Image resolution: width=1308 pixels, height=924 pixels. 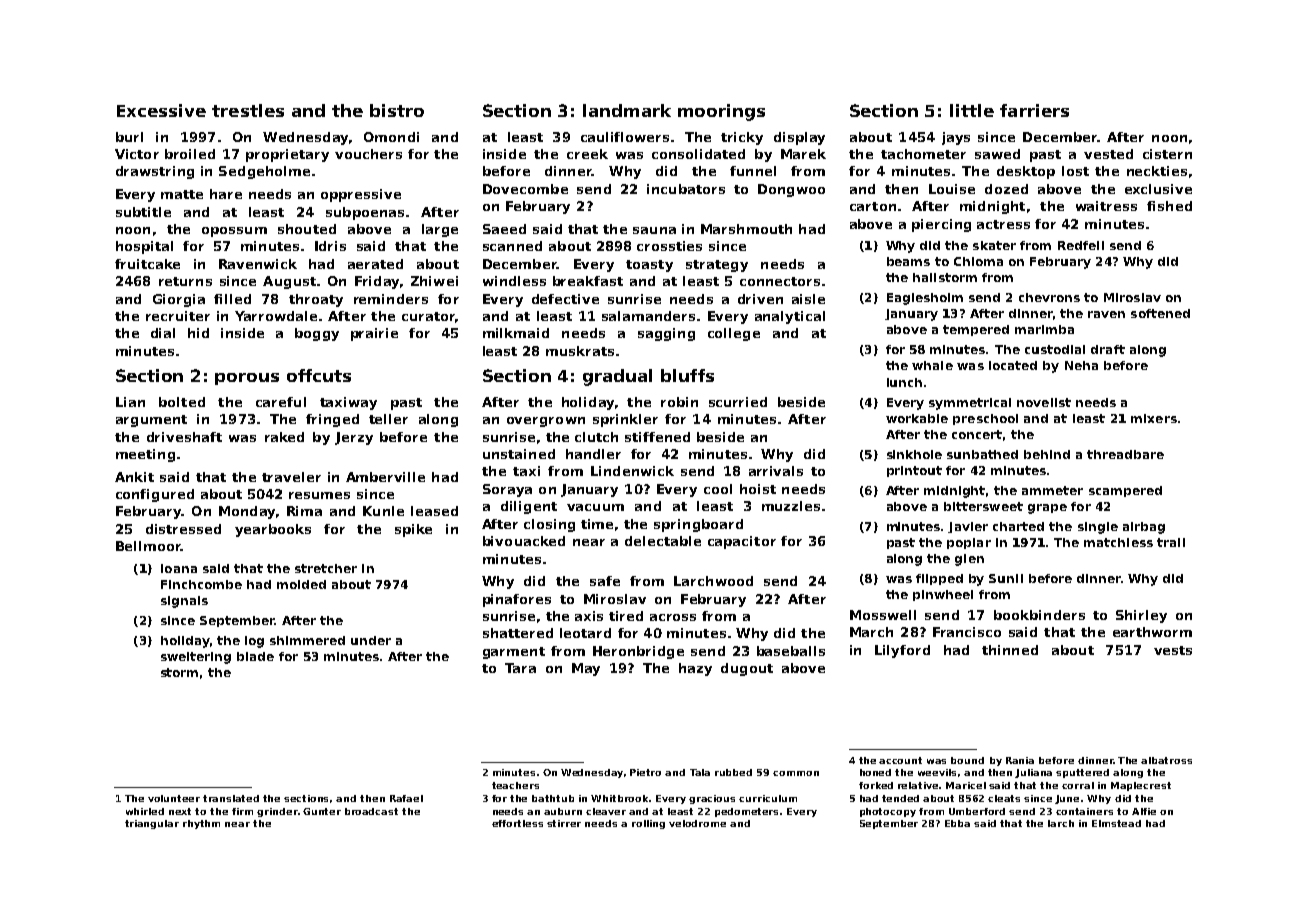 I want to click on meeting, so click(x=145, y=455).
